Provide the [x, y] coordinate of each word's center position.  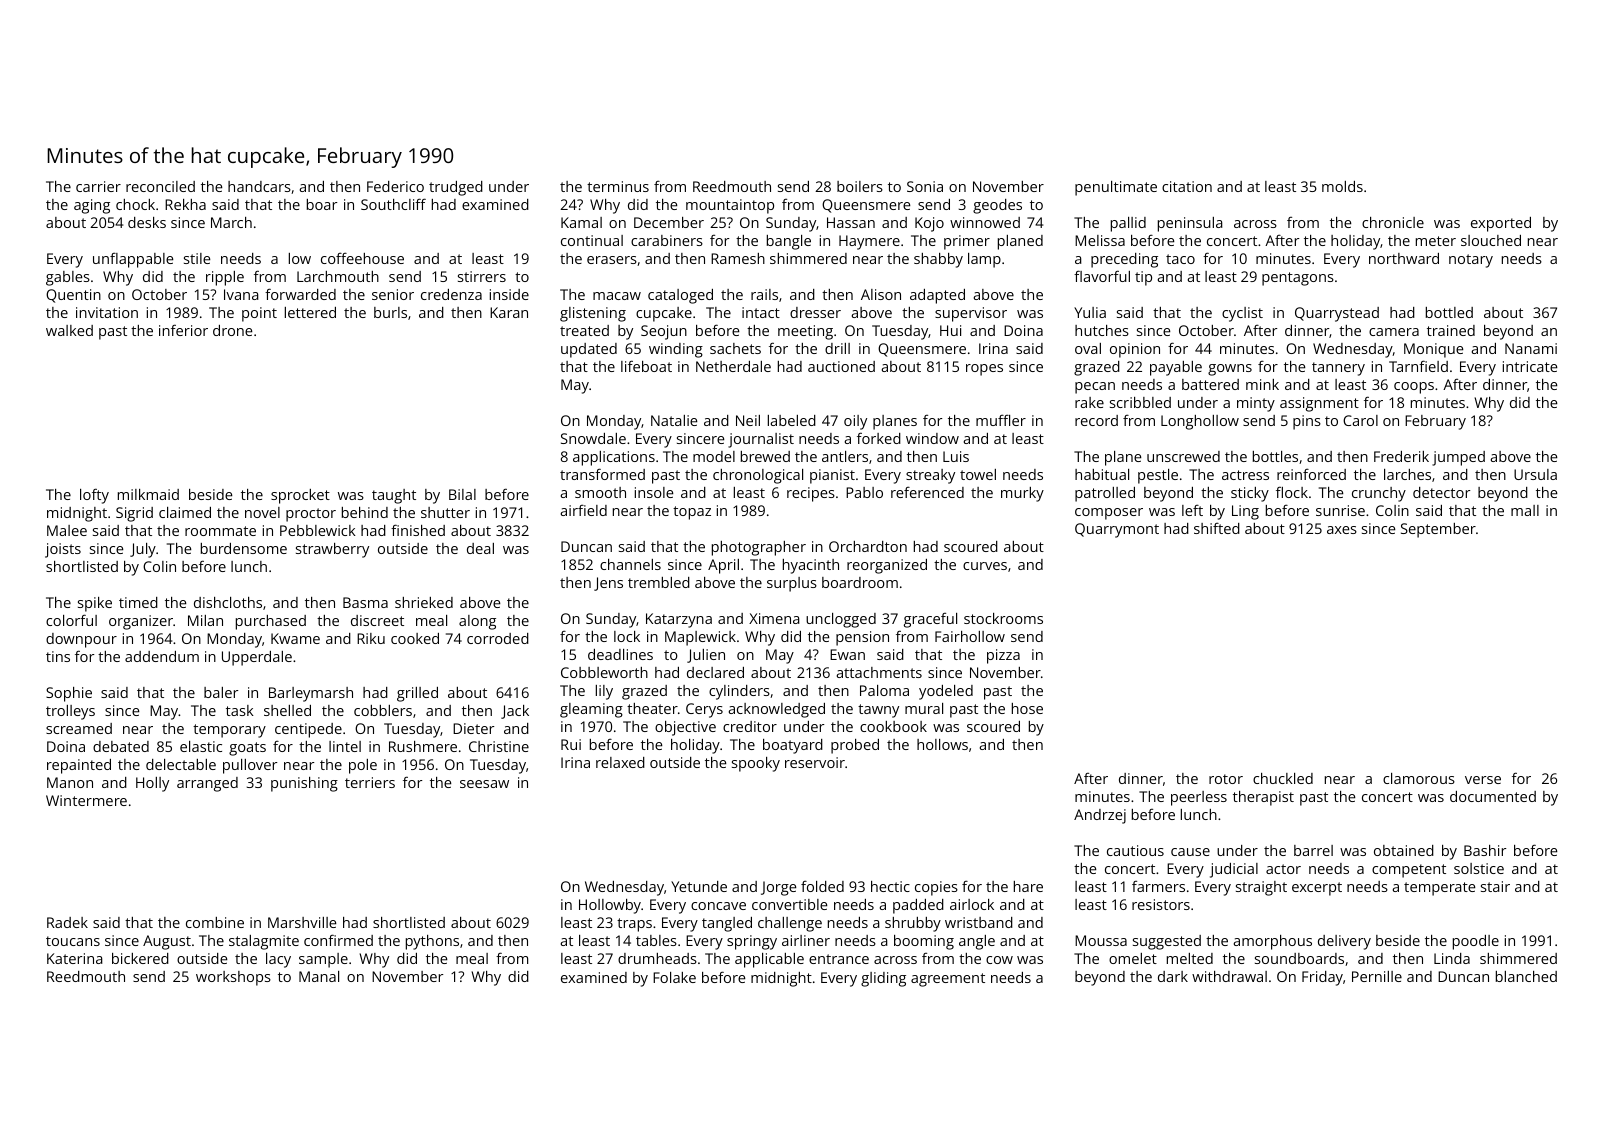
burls [390, 312]
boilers [860, 186]
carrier [98, 186]
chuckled [1283, 778]
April [723, 566]
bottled [1449, 312]
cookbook [893, 726]
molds [1342, 186]
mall [1525, 510]
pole [363, 766]
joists [63, 550]
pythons [432, 942]
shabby [938, 260]
